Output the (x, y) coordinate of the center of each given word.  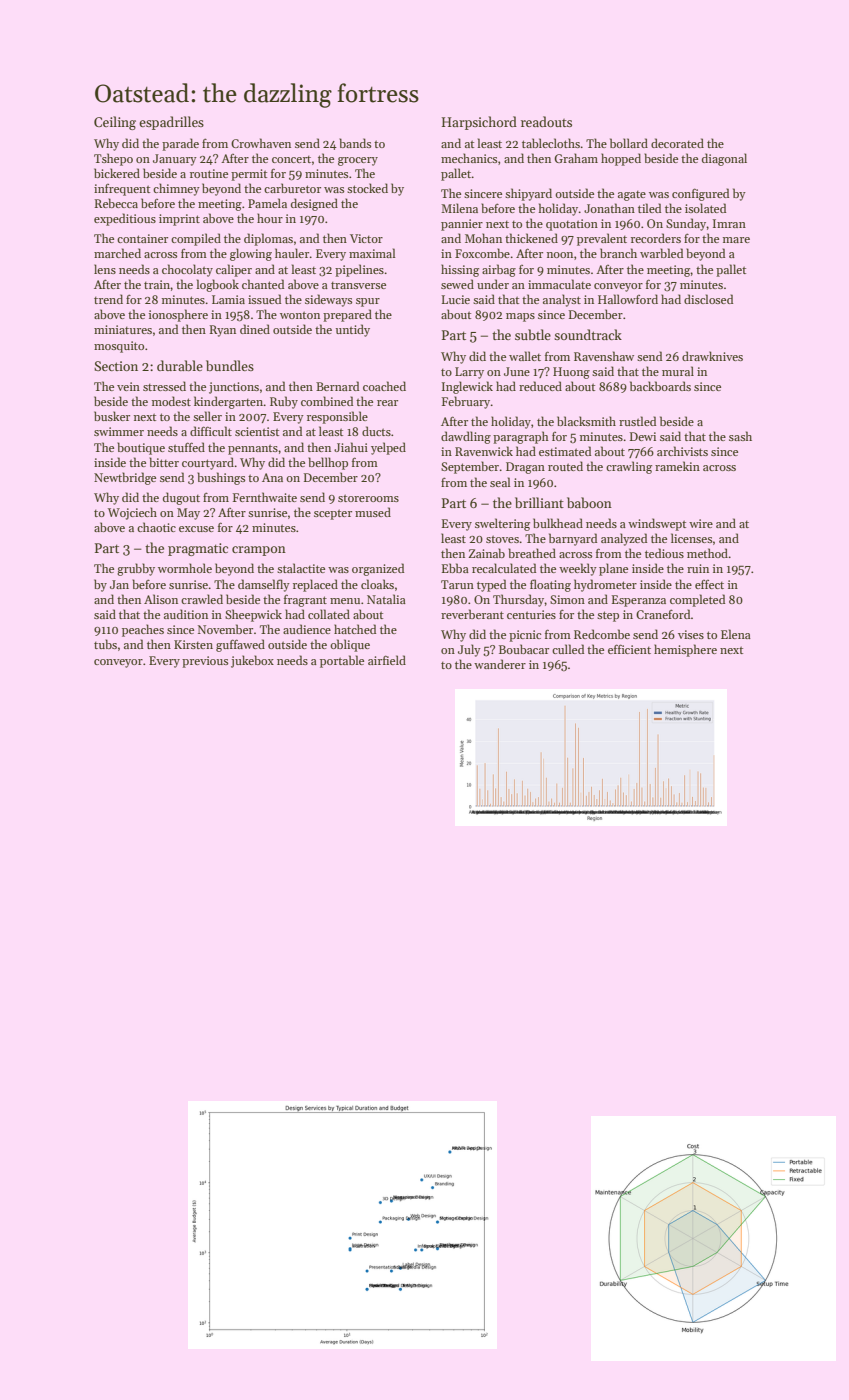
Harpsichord (479, 123)
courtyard (208, 463)
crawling (629, 467)
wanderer (500, 664)
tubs (105, 644)
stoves (502, 539)
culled (568, 649)
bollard (629, 143)
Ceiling (115, 123)
